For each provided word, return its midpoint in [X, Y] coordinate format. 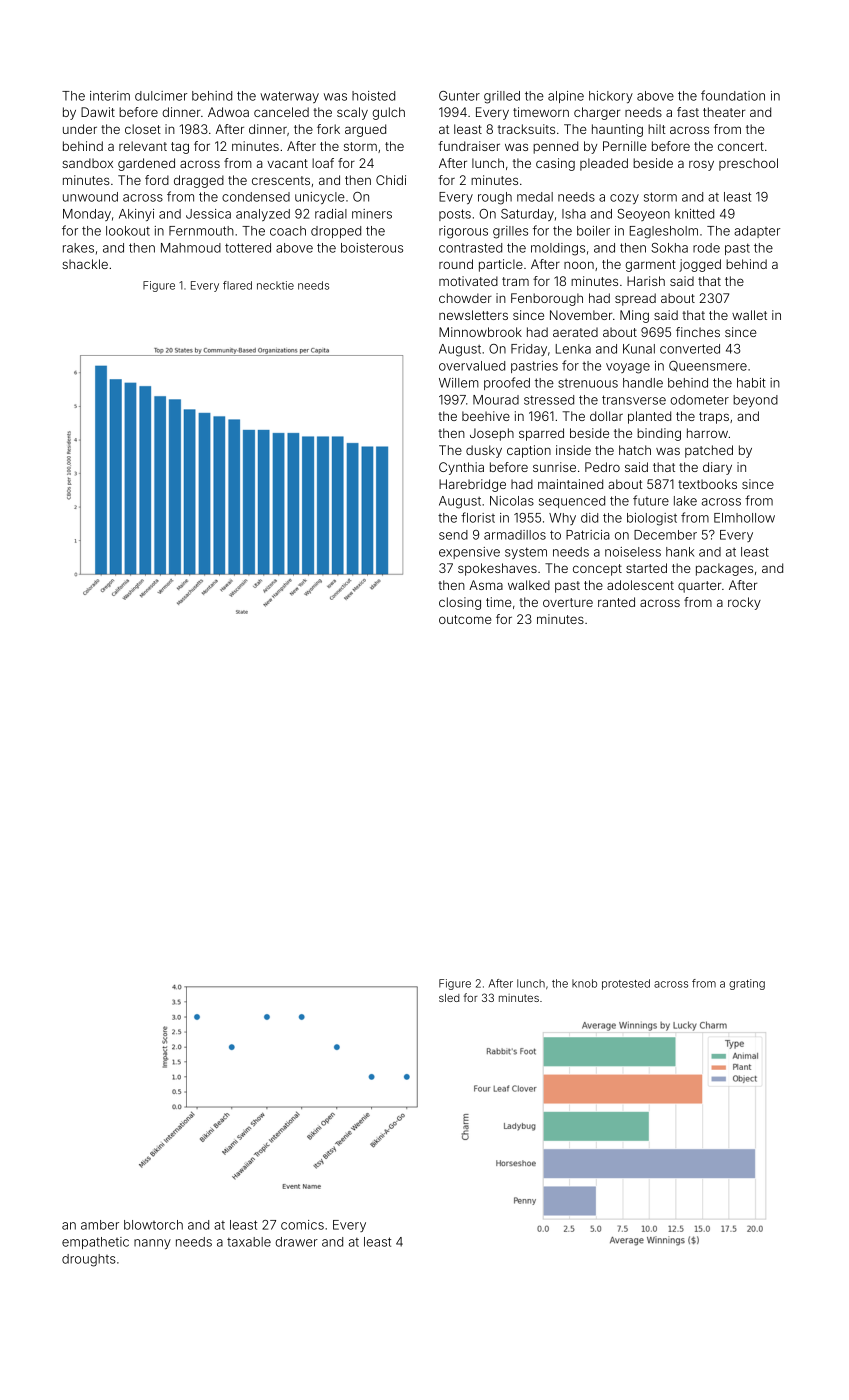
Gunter [459, 96]
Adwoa [228, 112]
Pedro [602, 467]
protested [626, 984]
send [453, 535]
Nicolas [512, 501]
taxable [249, 1242]
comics [302, 1225]
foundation [733, 95]
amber [100, 1225]
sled [449, 998]
